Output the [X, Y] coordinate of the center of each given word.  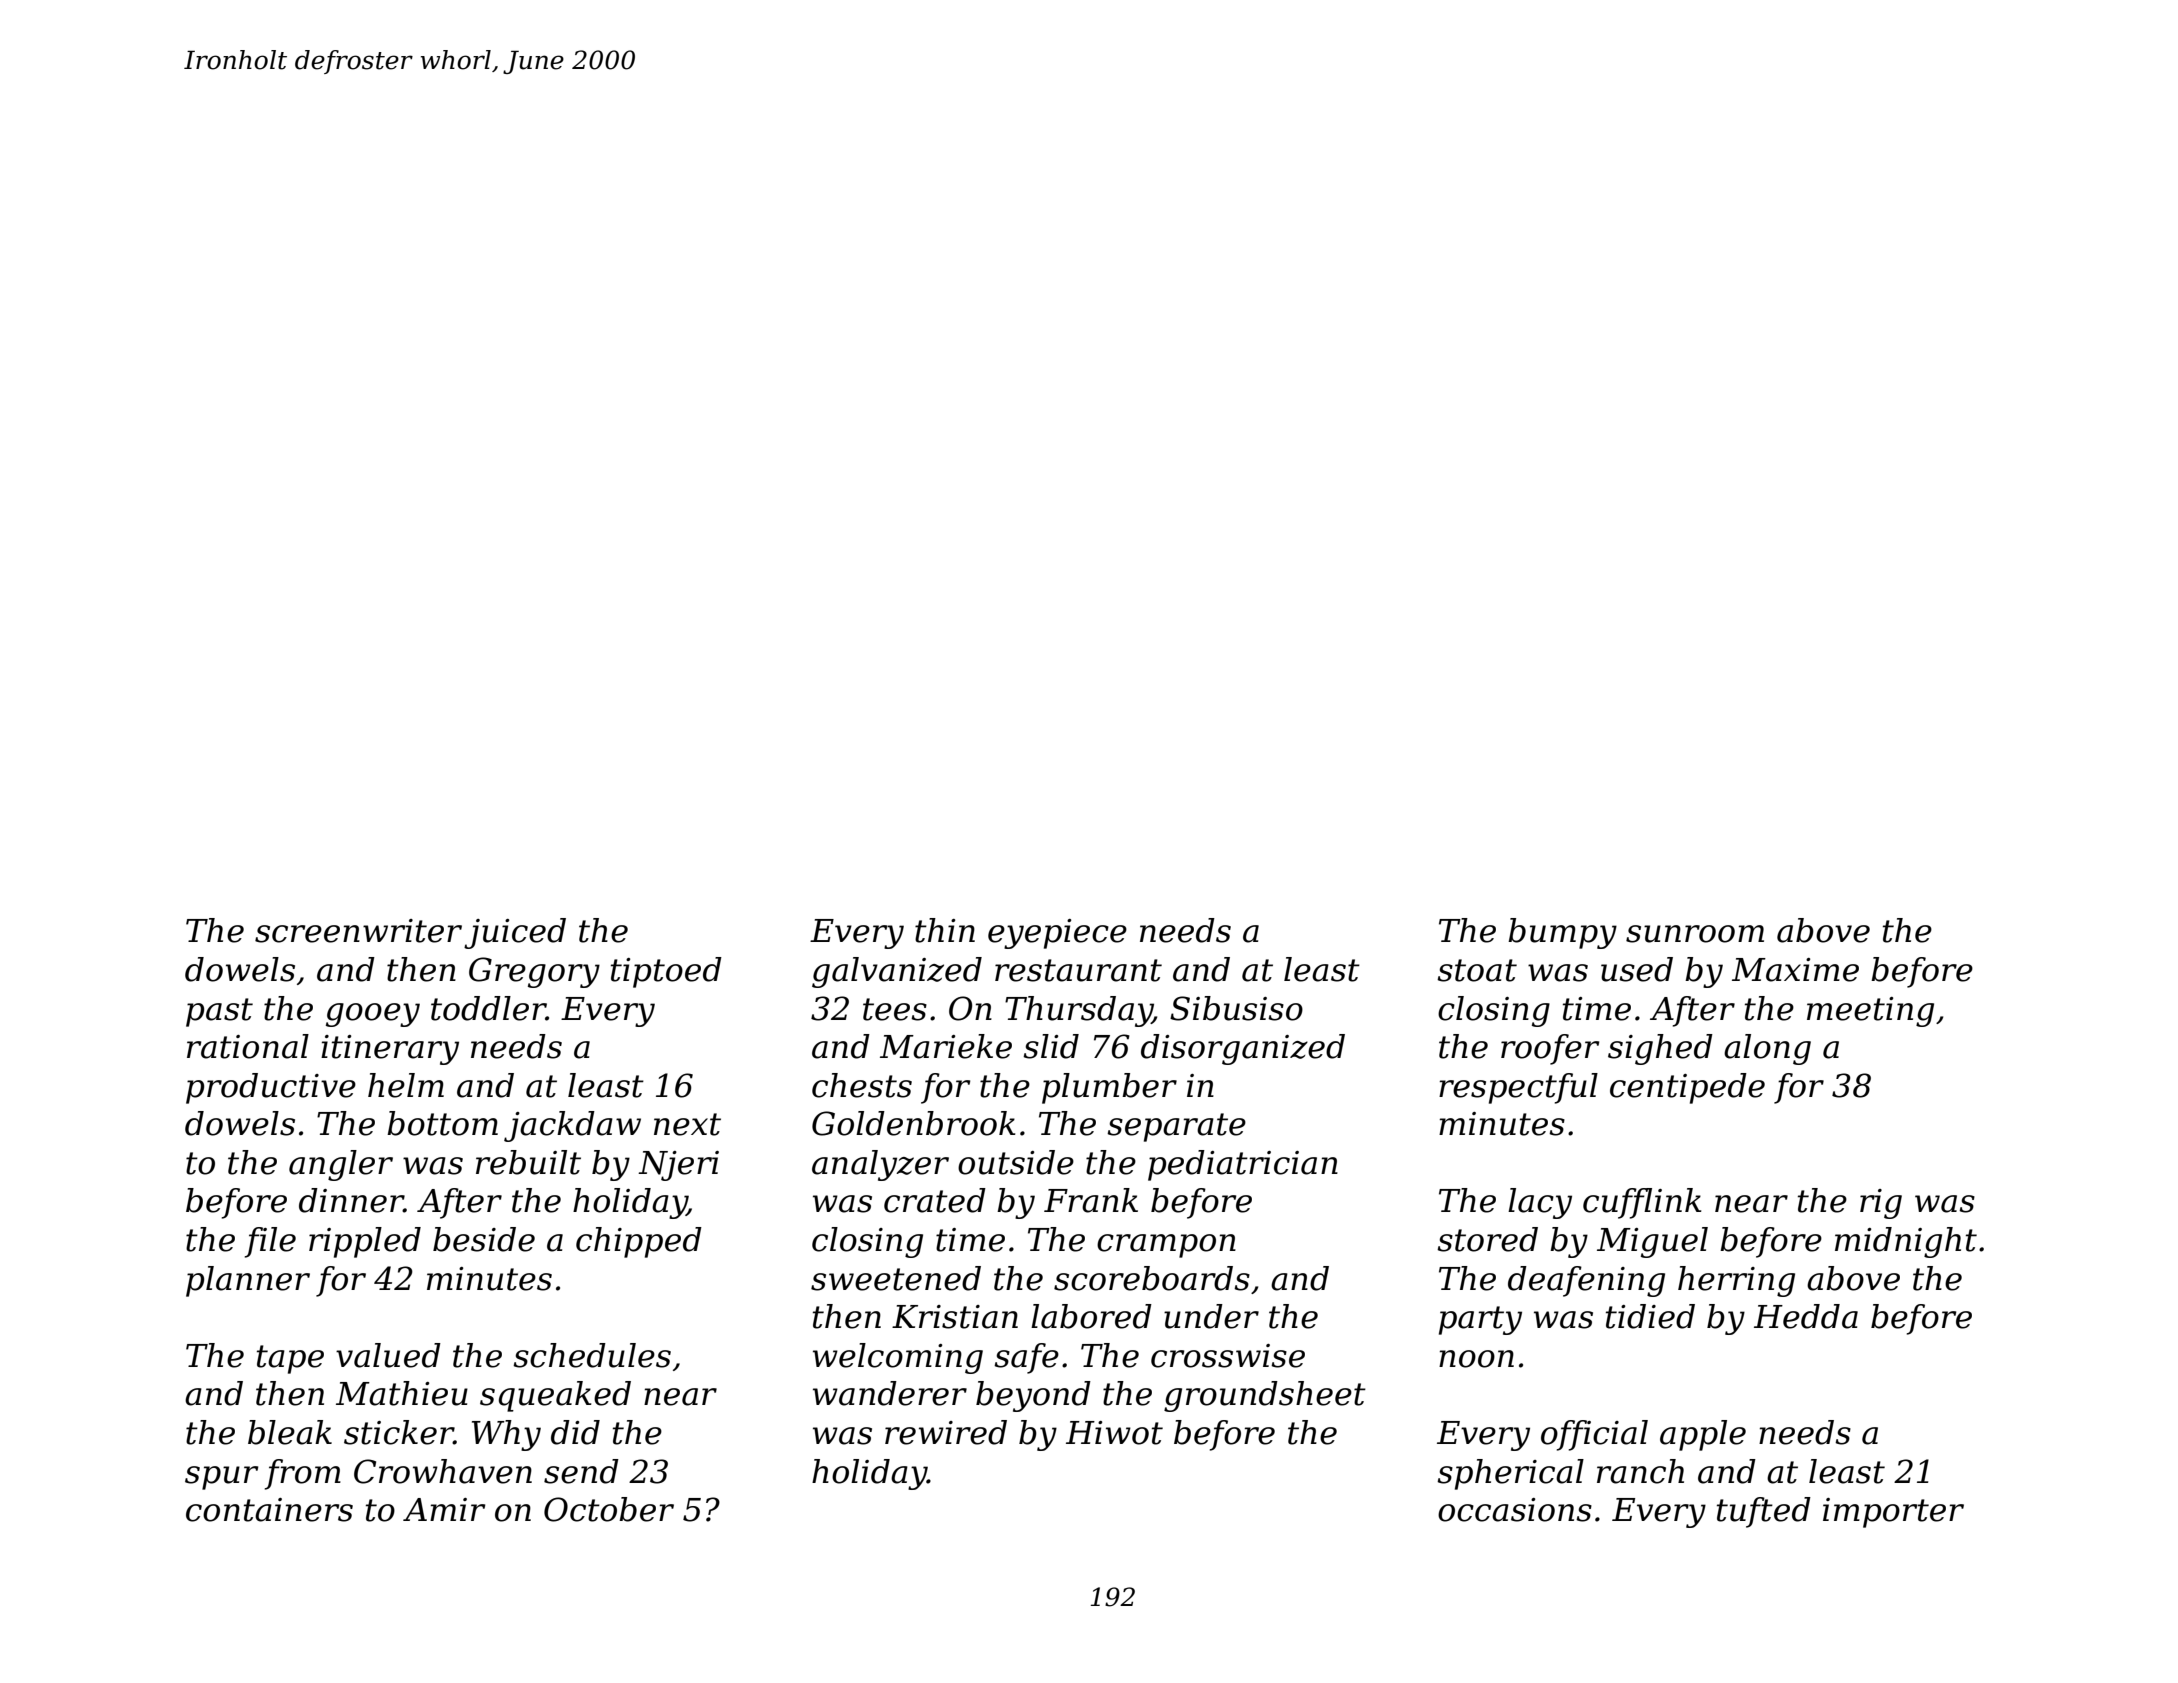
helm [406, 1085]
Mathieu [402, 1393]
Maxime [1795, 970]
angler [341, 1165]
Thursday [1078, 1011]
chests [862, 1085]
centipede [1687, 1088]
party [1480, 1320]
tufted [1764, 1512]
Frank [1091, 1200]
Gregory [534, 972]
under [1211, 1316]
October [609, 1509]
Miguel [1652, 1242]
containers [269, 1510]
